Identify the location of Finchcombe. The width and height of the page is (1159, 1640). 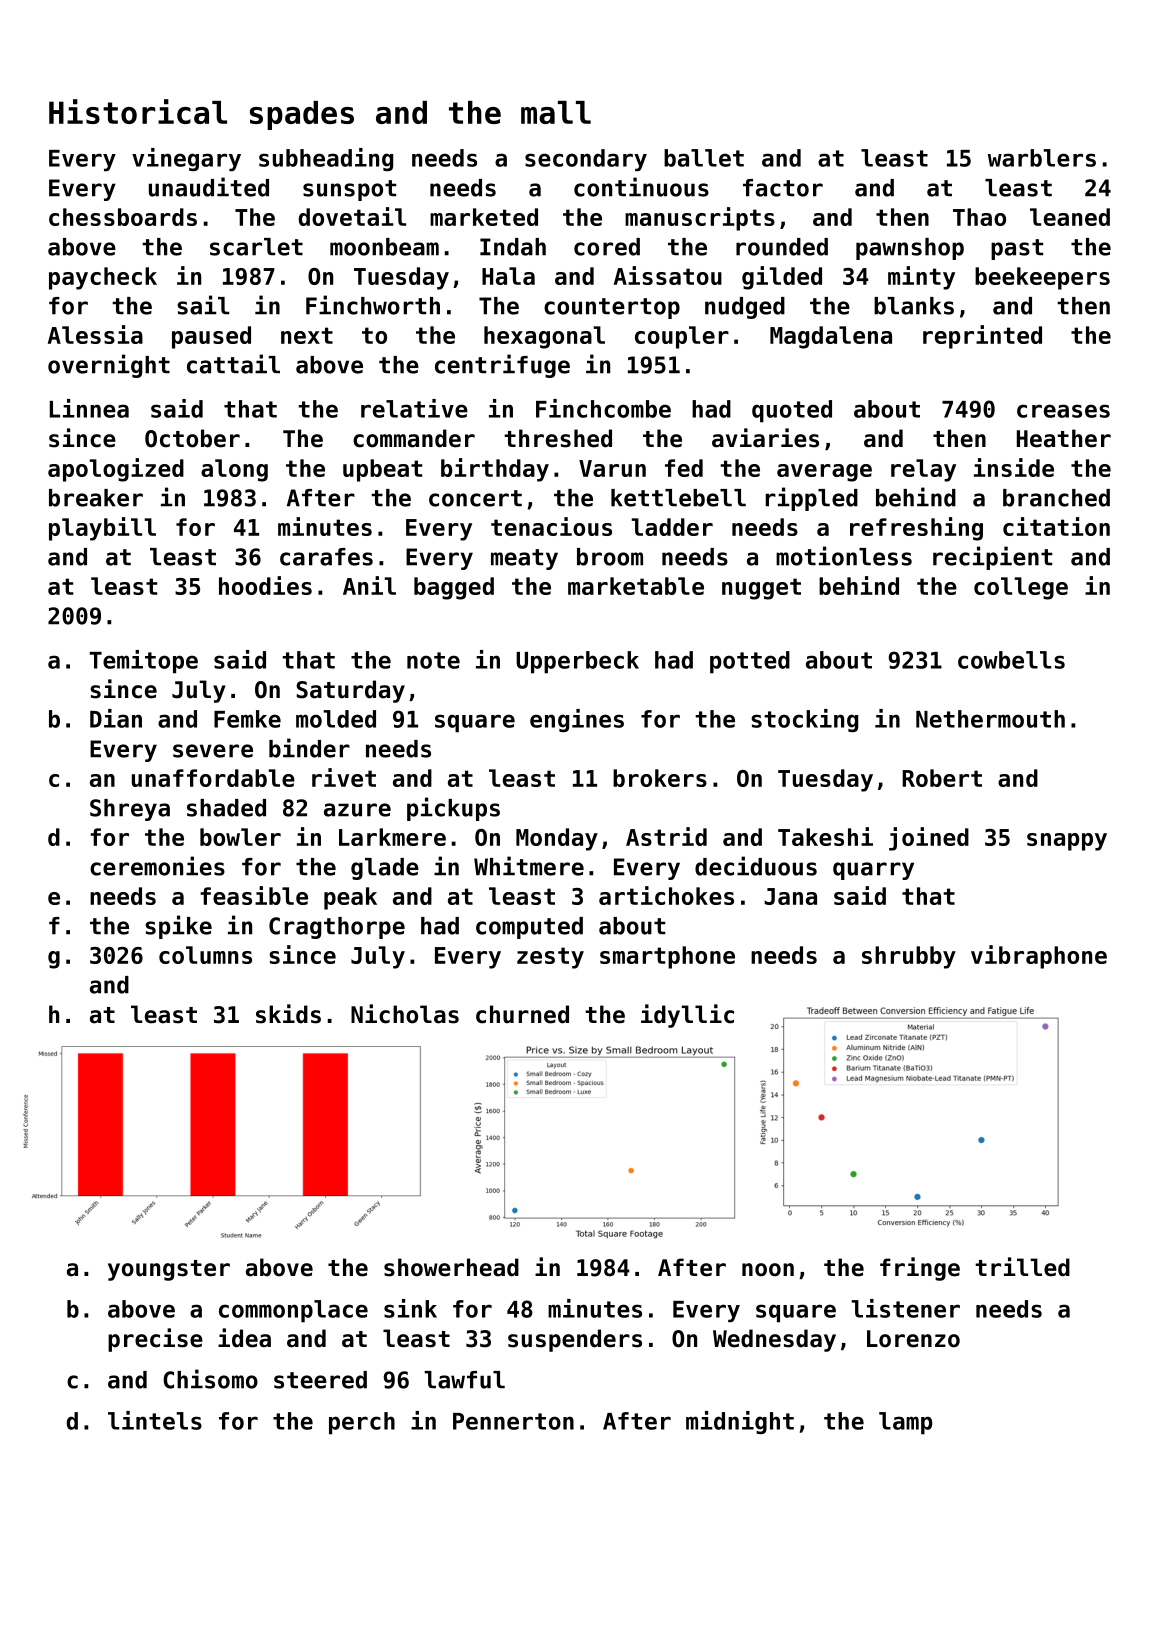
(603, 408).
